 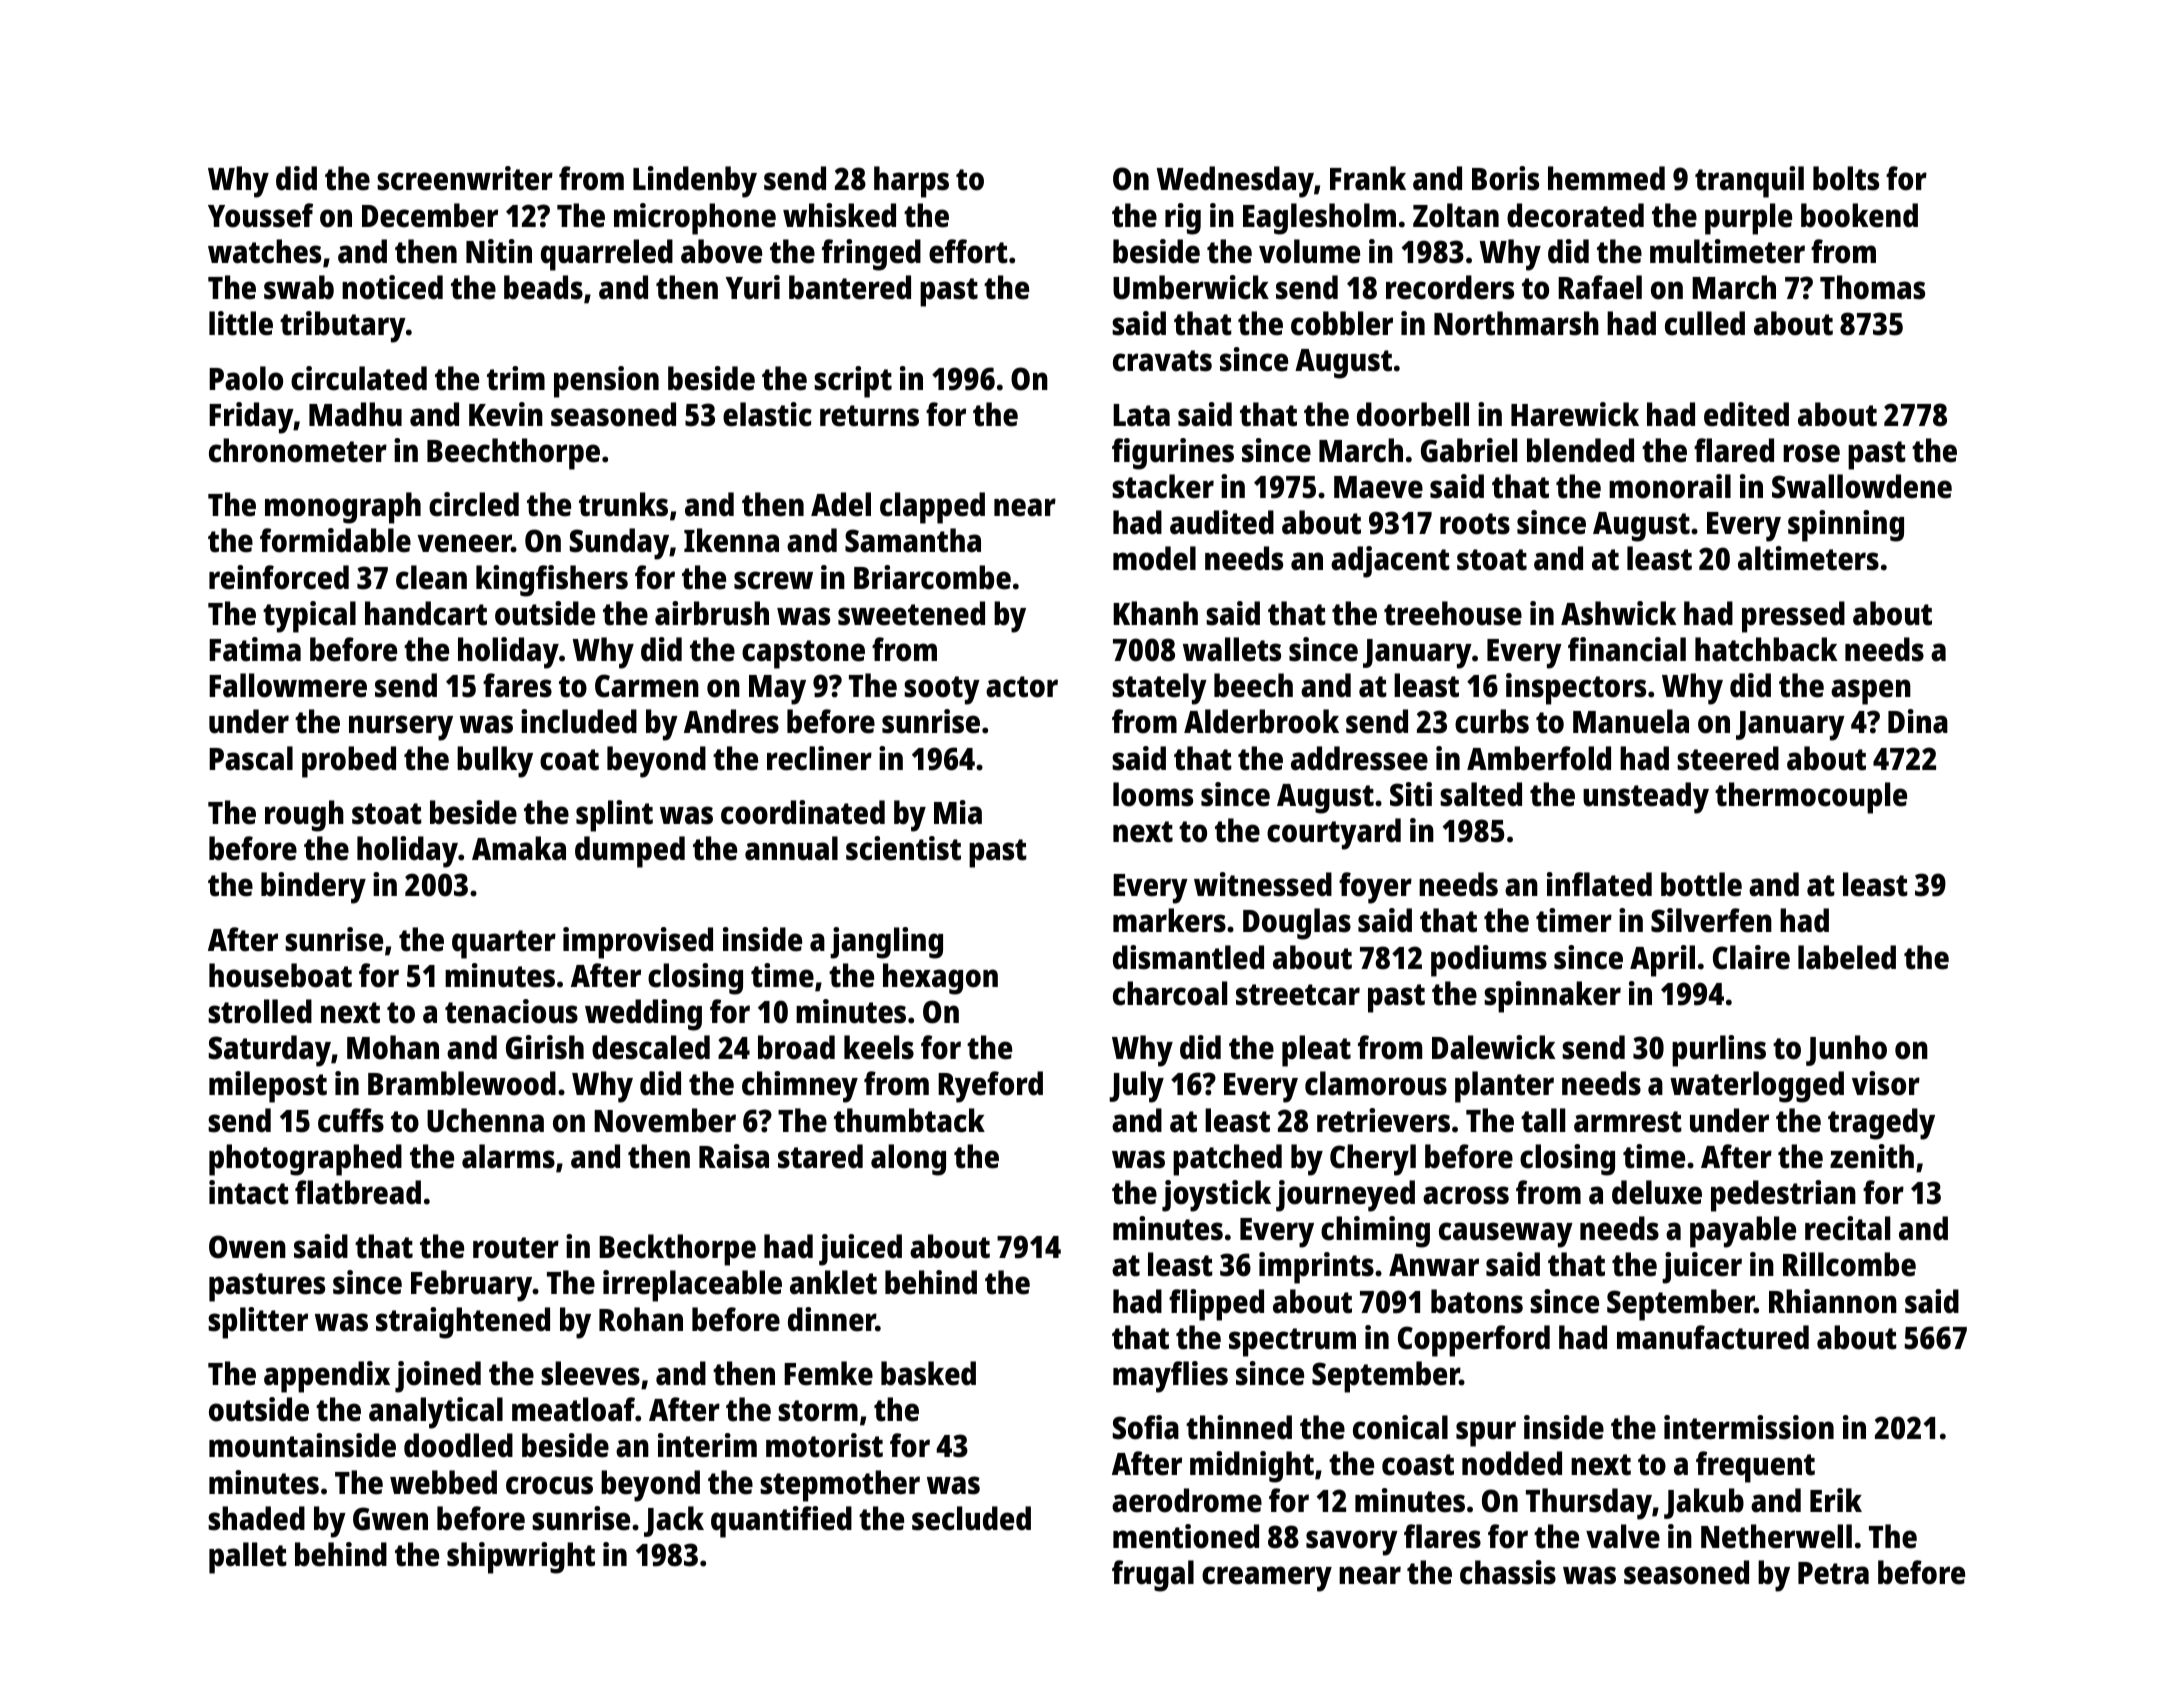 I want to click on motorist, so click(x=824, y=1445).
